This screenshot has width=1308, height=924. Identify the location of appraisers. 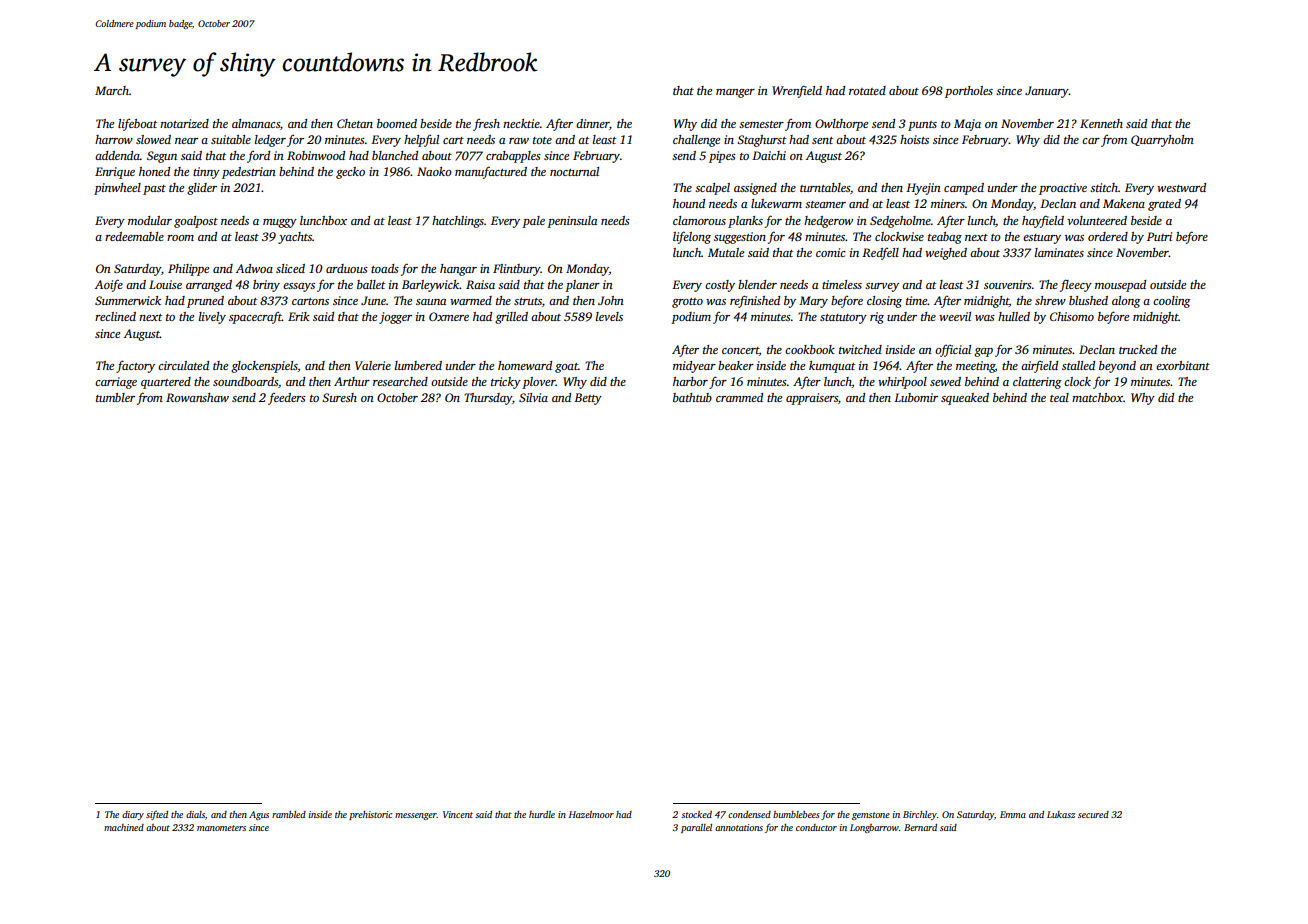
(812, 399).
